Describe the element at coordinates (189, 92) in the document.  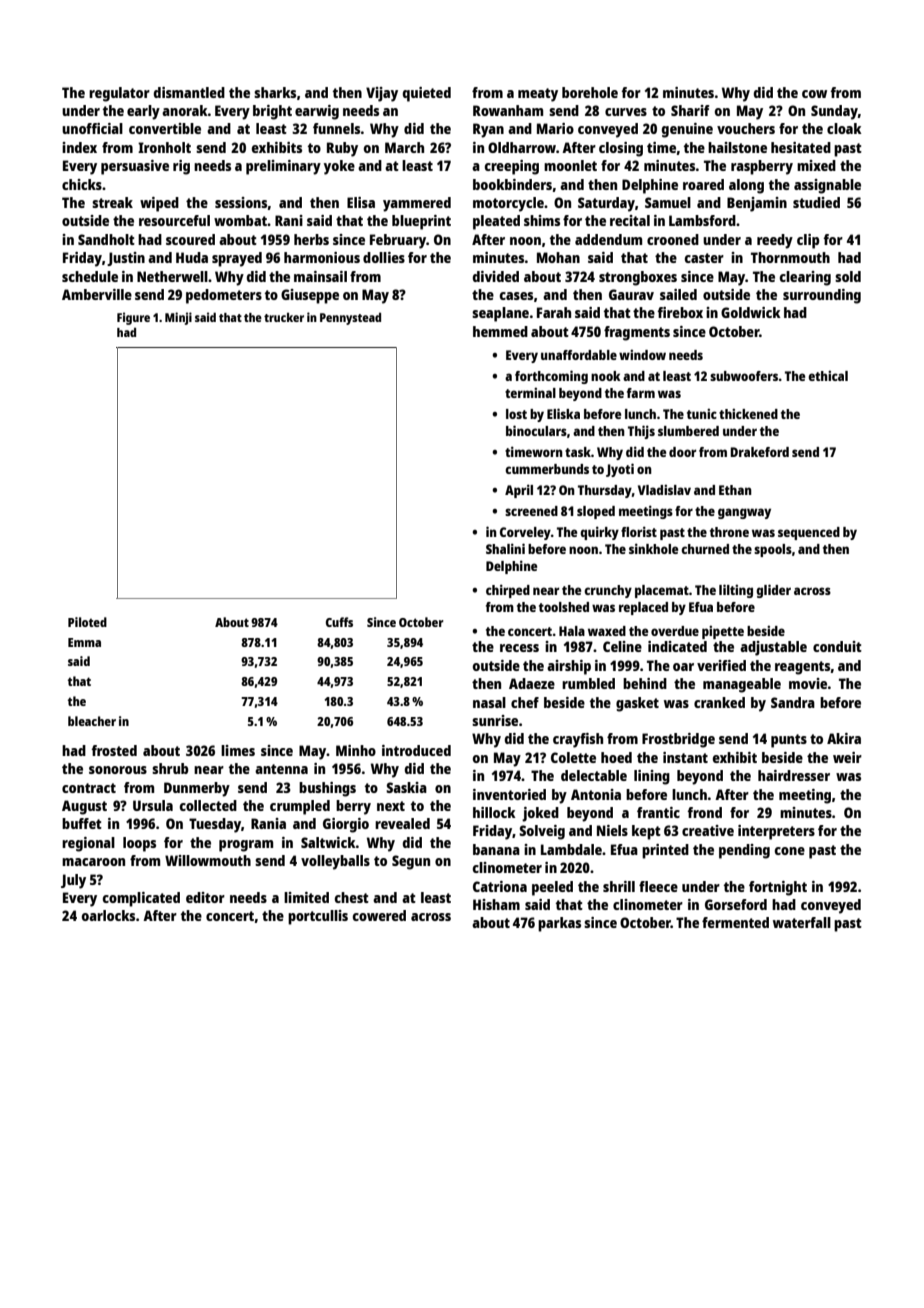
I see `dismantled` at that location.
